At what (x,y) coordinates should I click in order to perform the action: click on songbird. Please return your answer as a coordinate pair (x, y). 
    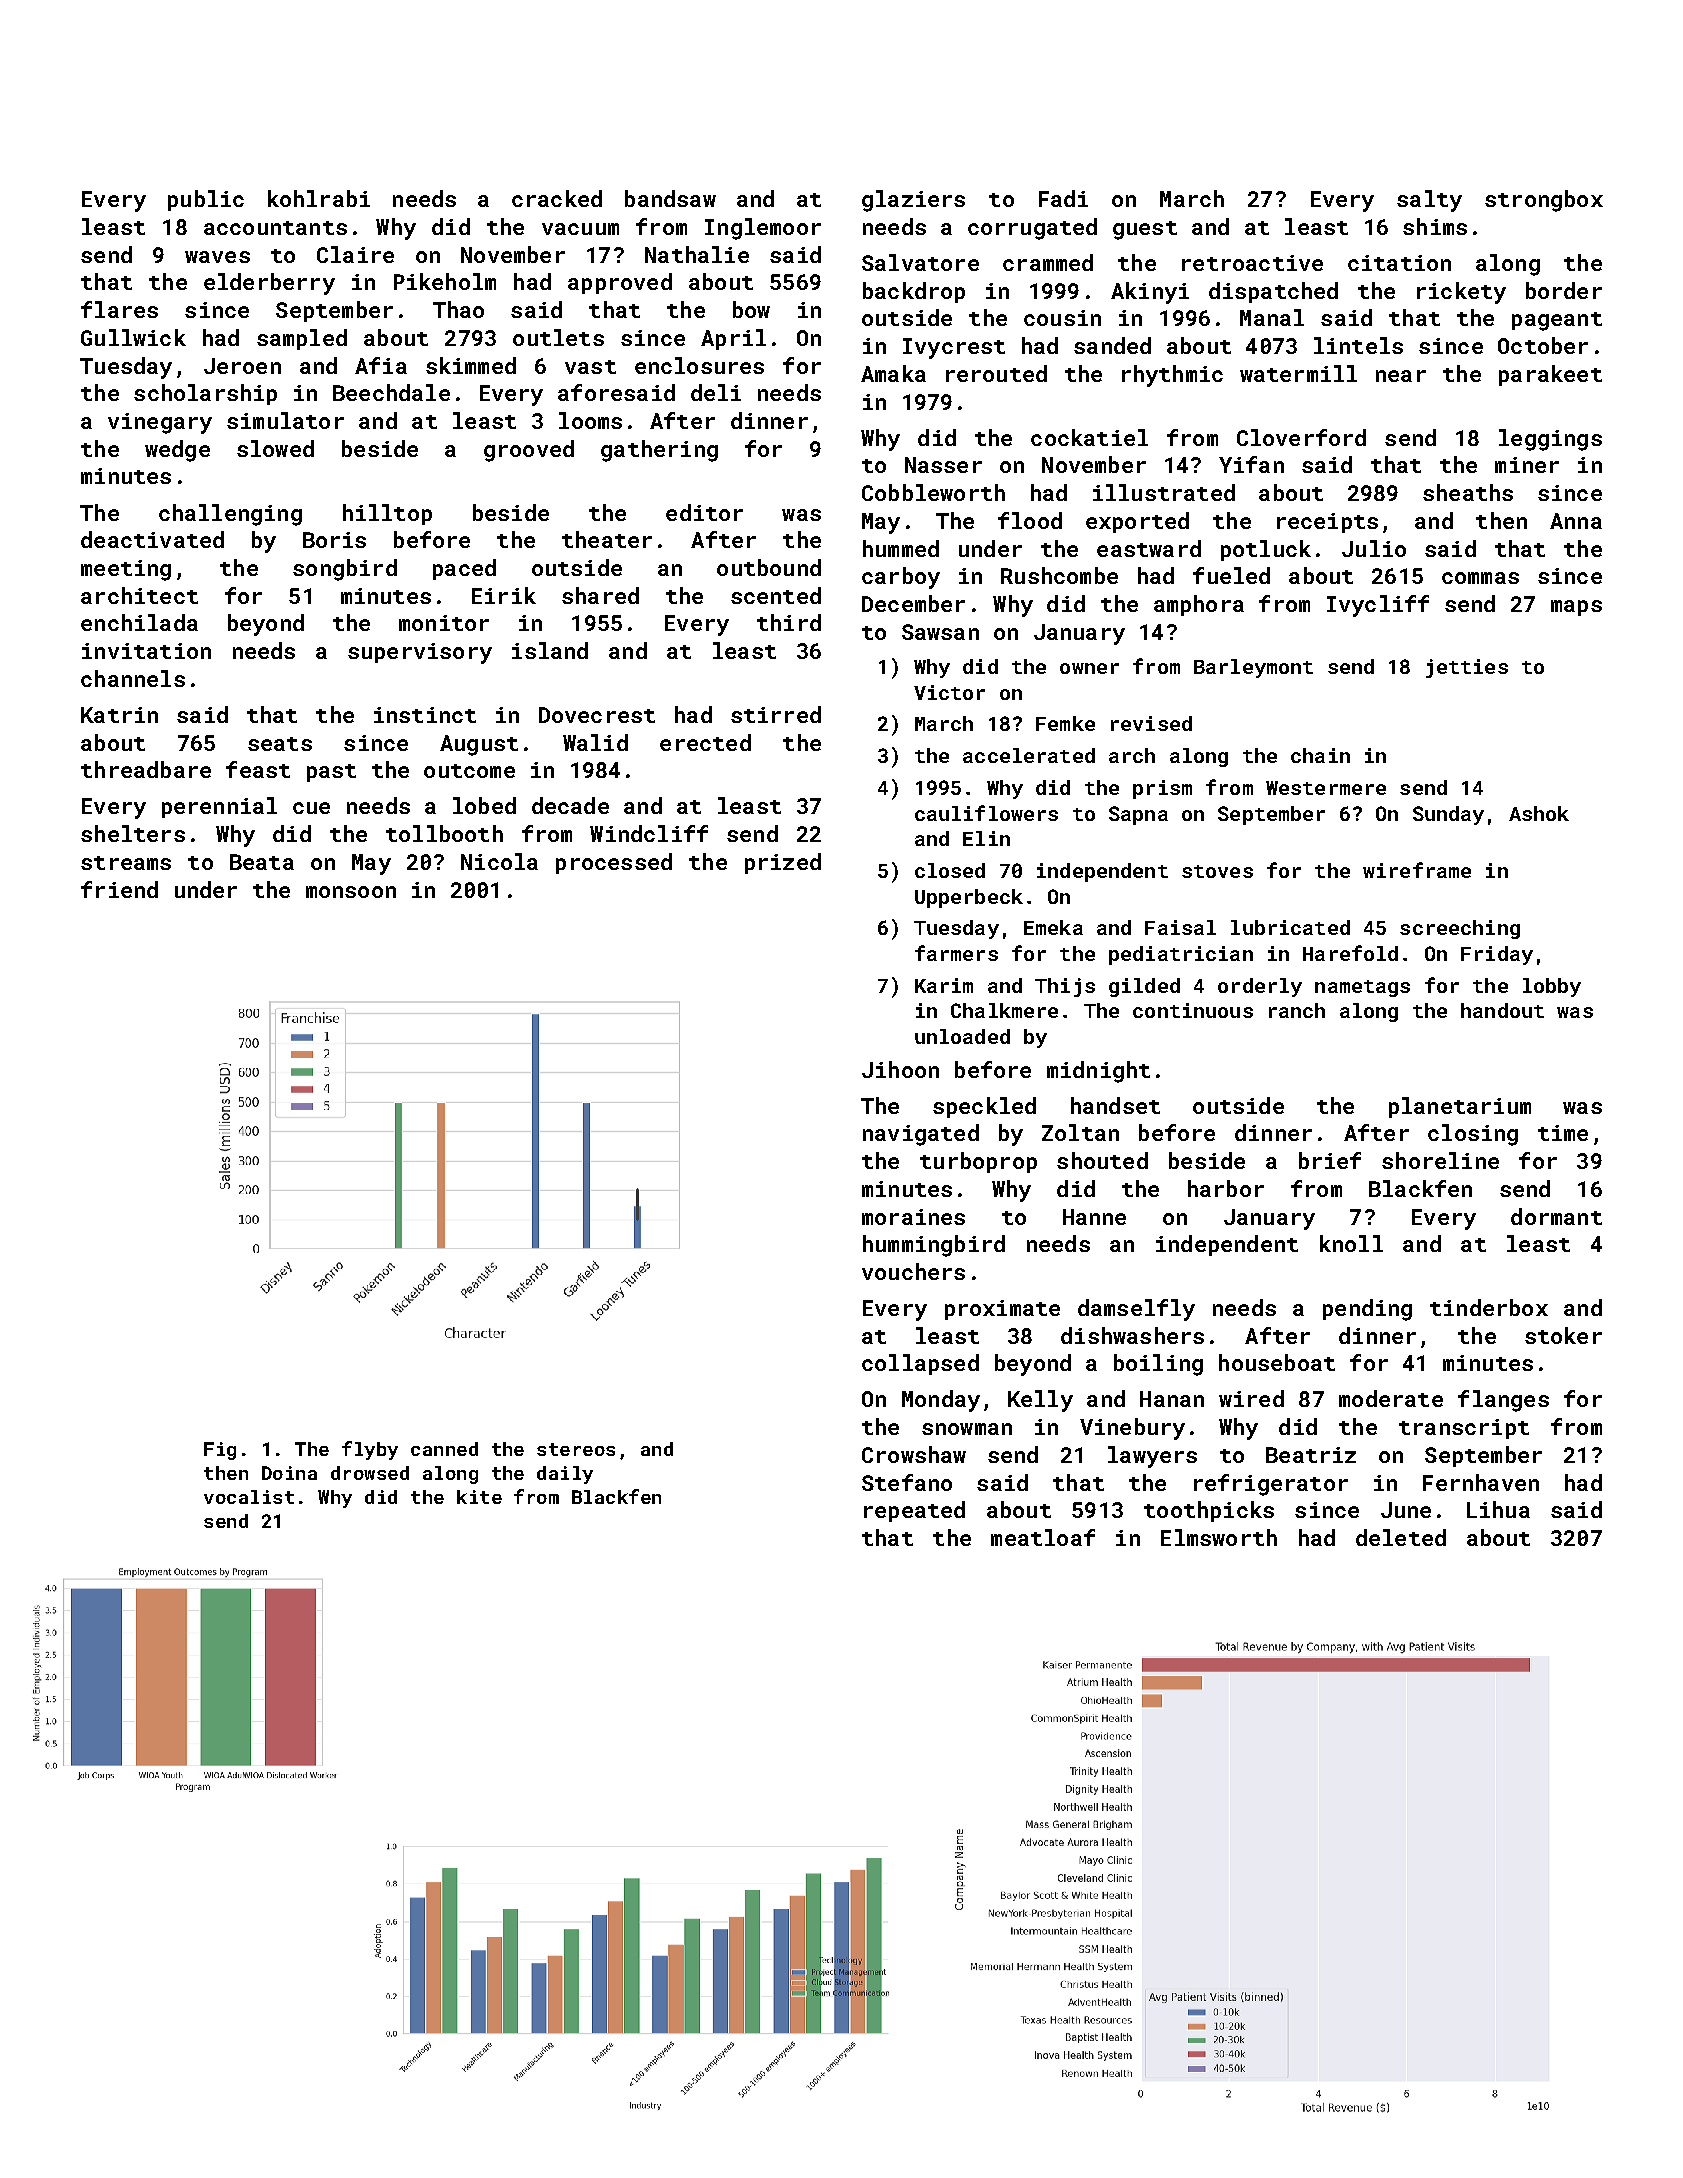
    Looking at the image, I should click on (345, 570).
